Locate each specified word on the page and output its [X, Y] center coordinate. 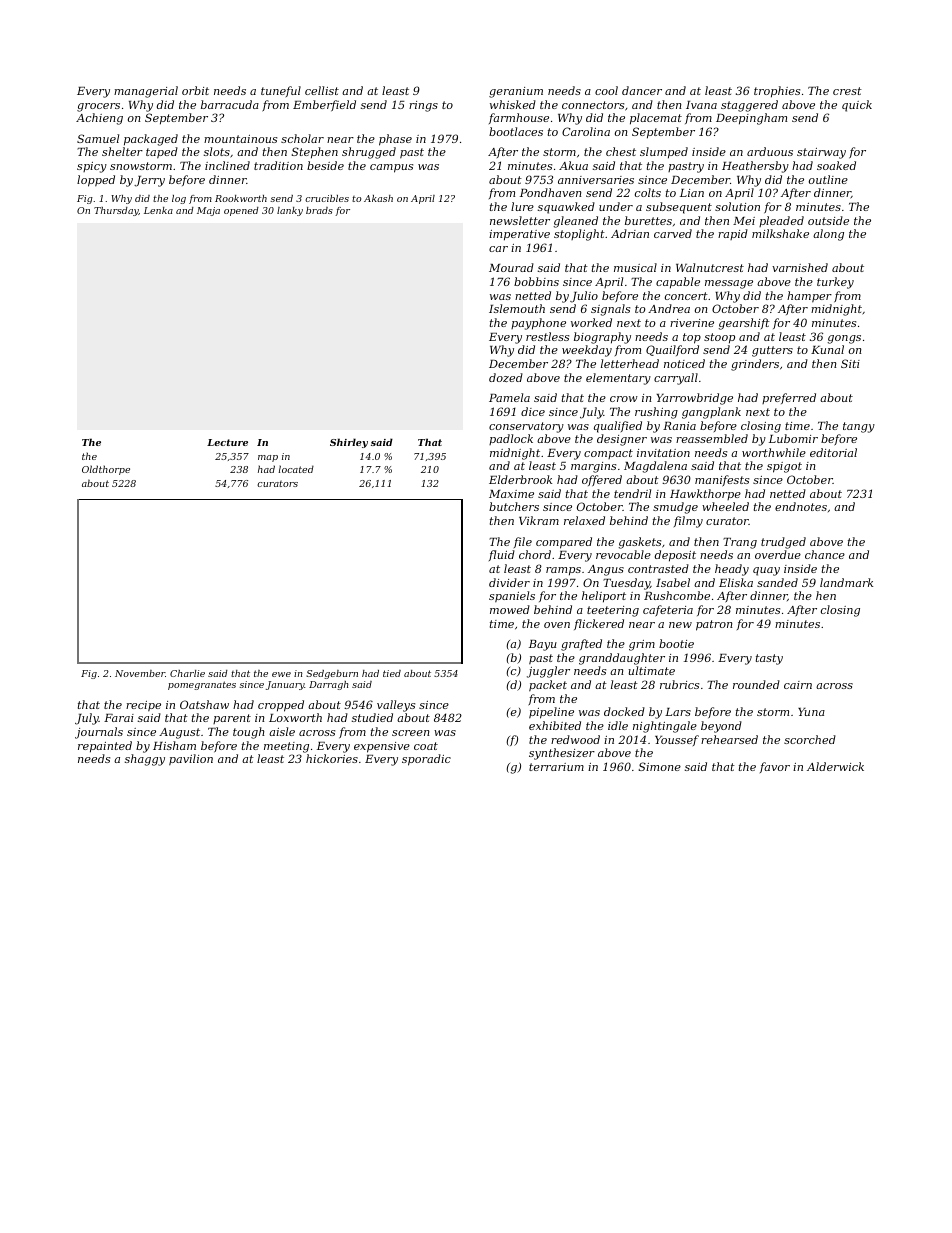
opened [241, 211]
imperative [519, 235]
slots [217, 151]
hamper [809, 297]
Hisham [174, 745]
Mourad [511, 267]
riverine [692, 323]
